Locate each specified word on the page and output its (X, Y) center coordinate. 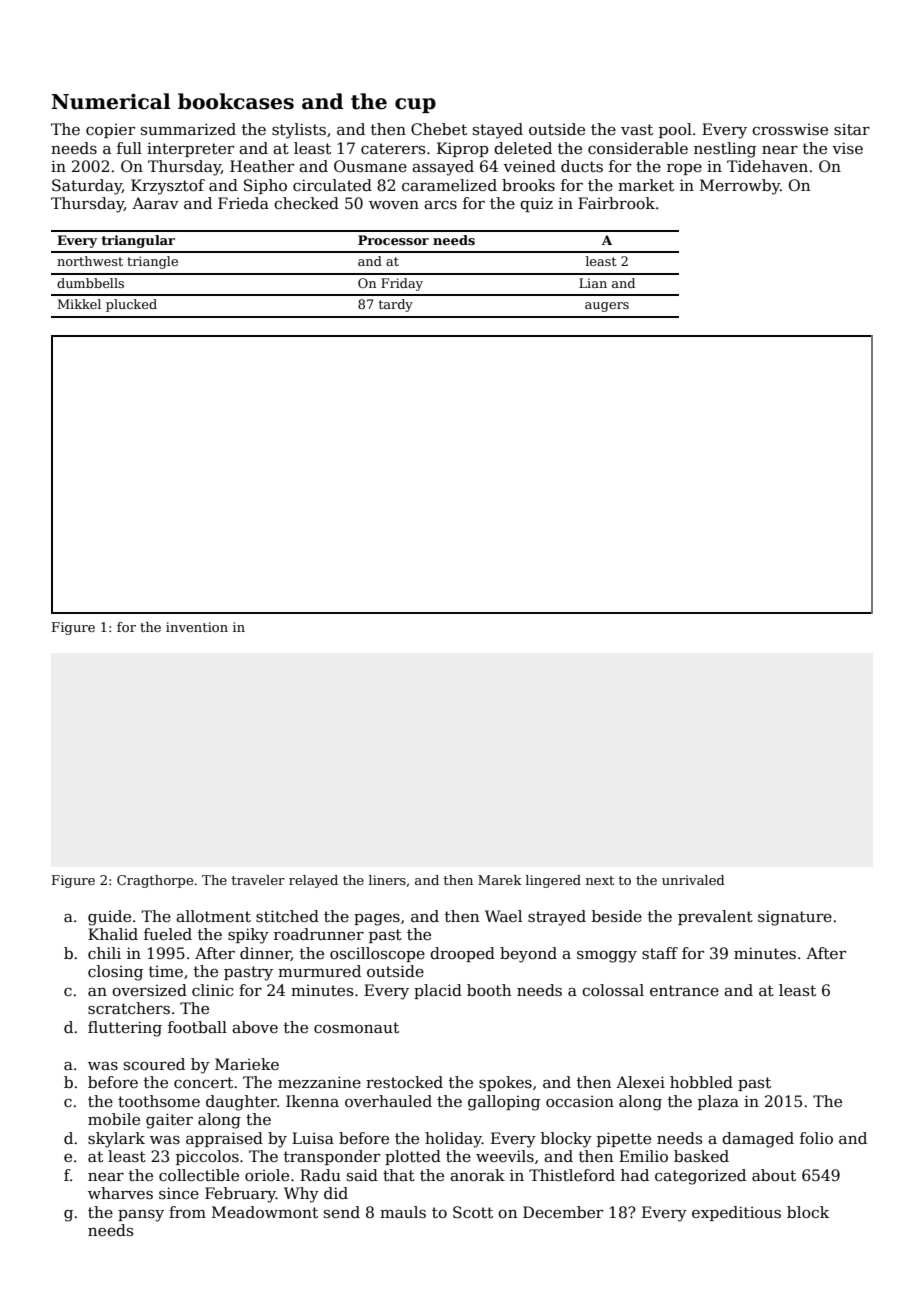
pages (377, 920)
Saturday (87, 187)
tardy (396, 305)
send (342, 1212)
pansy (141, 1216)
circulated (332, 185)
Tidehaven (767, 166)
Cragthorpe (155, 881)
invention (197, 627)
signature (795, 918)
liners (387, 880)
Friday (402, 284)
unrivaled (693, 880)
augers (607, 307)
